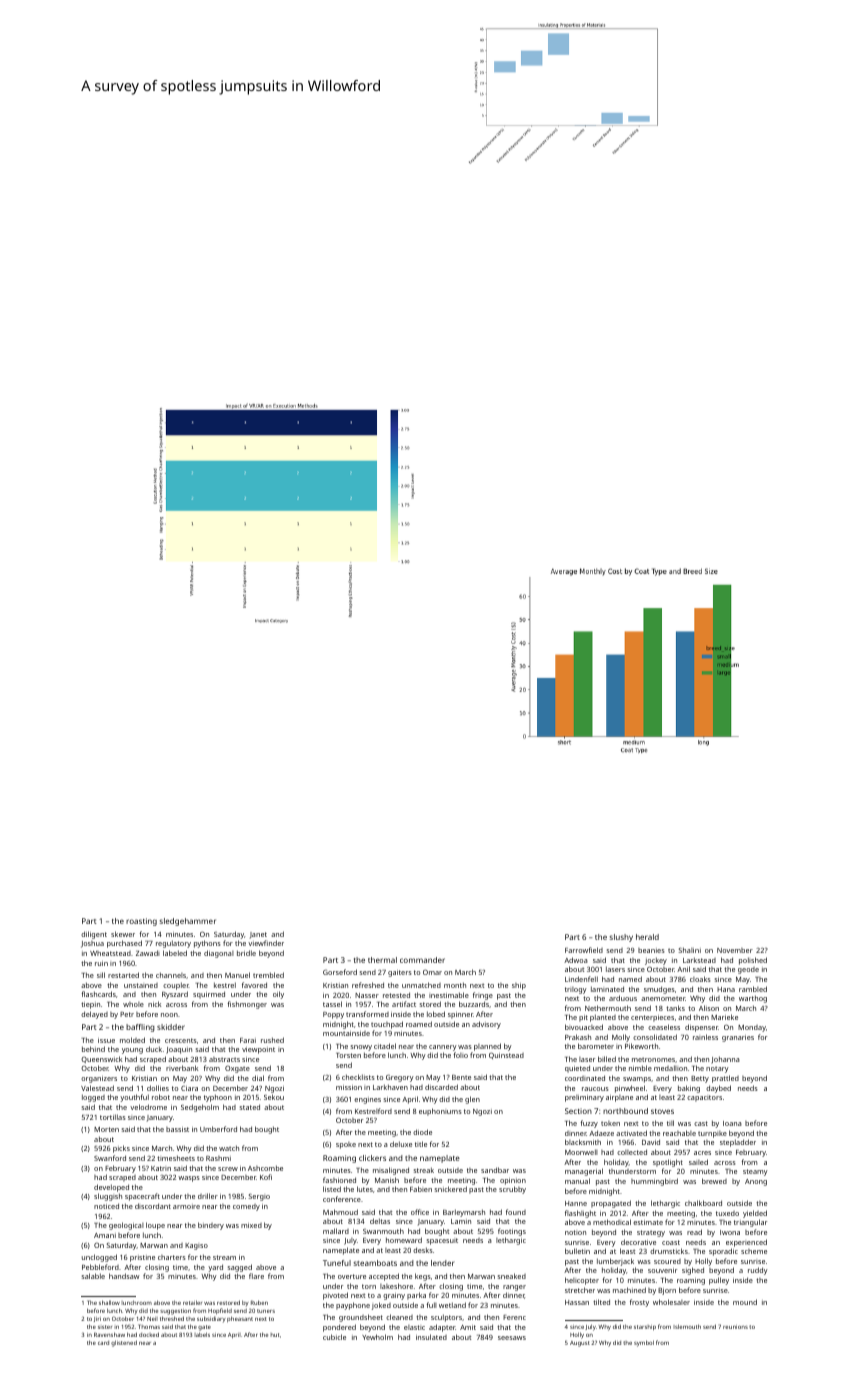 The height and width of the document is (1400, 849). What do you see at coordinates (644, 1343) in the document?
I see `symbol` at bounding box center [644, 1343].
